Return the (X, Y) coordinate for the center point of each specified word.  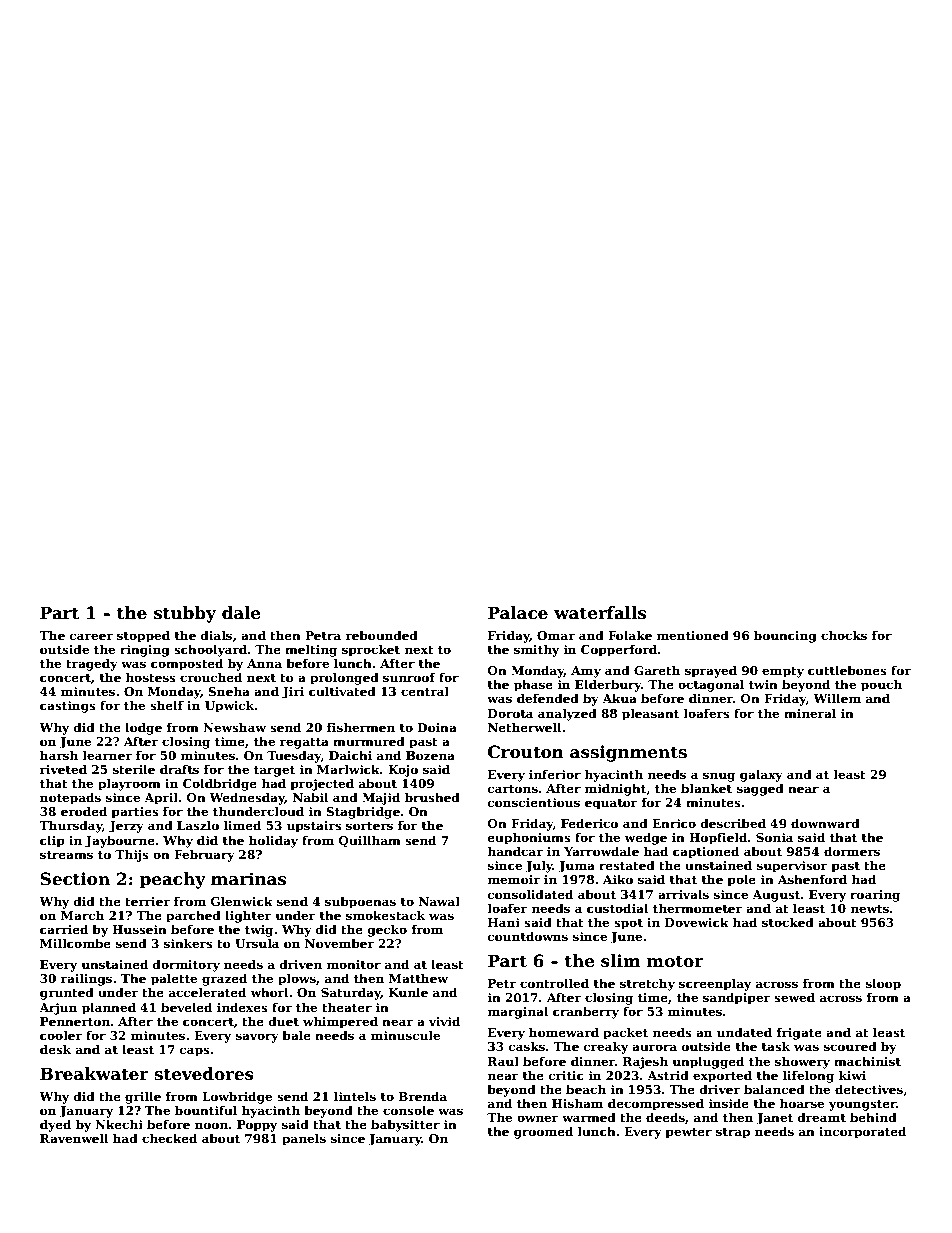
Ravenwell (74, 1138)
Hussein (139, 929)
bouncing (785, 636)
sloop (883, 984)
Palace (518, 613)
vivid (444, 1021)
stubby (185, 614)
